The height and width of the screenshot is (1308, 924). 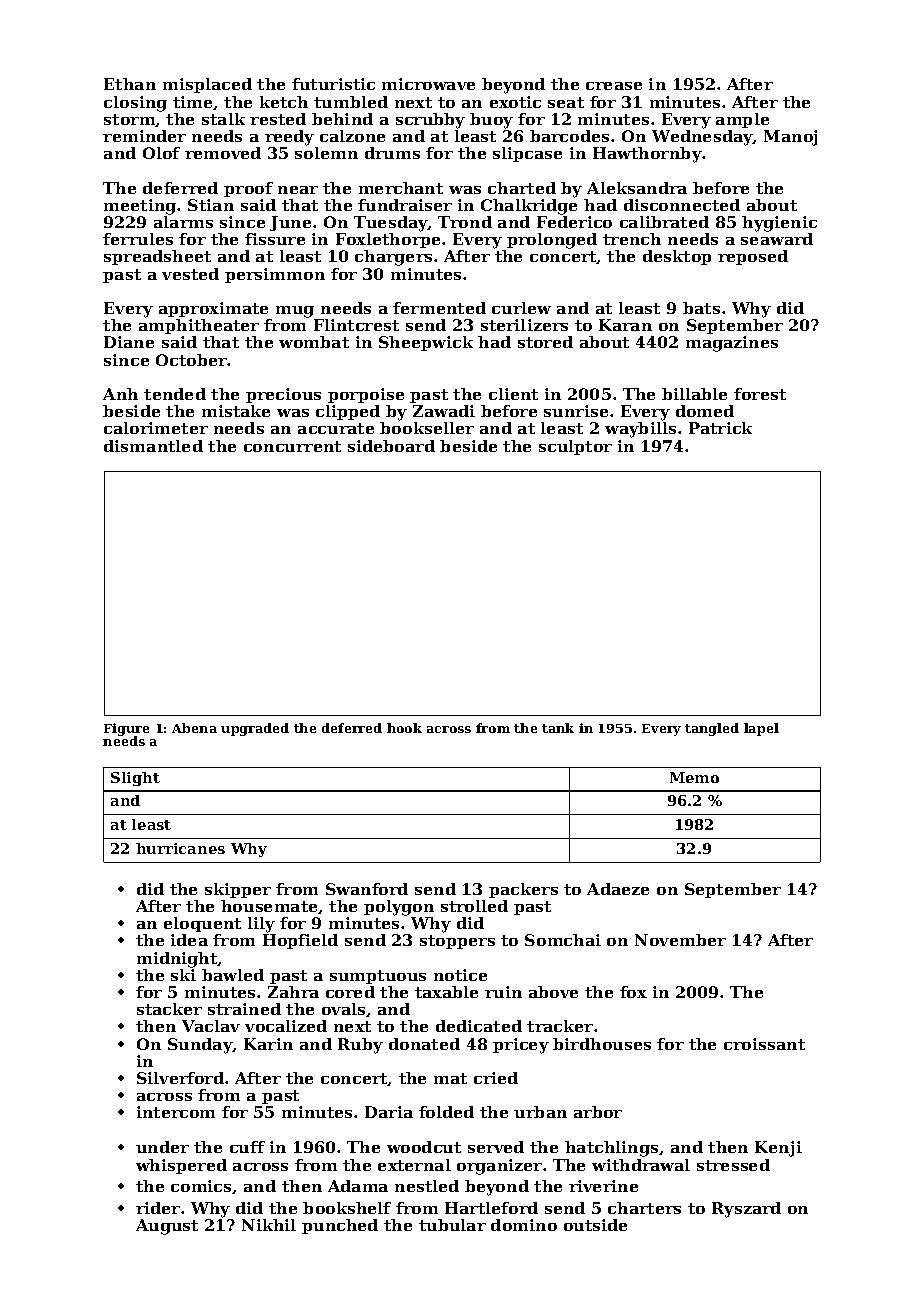 I want to click on dismantled, so click(x=153, y=446).
